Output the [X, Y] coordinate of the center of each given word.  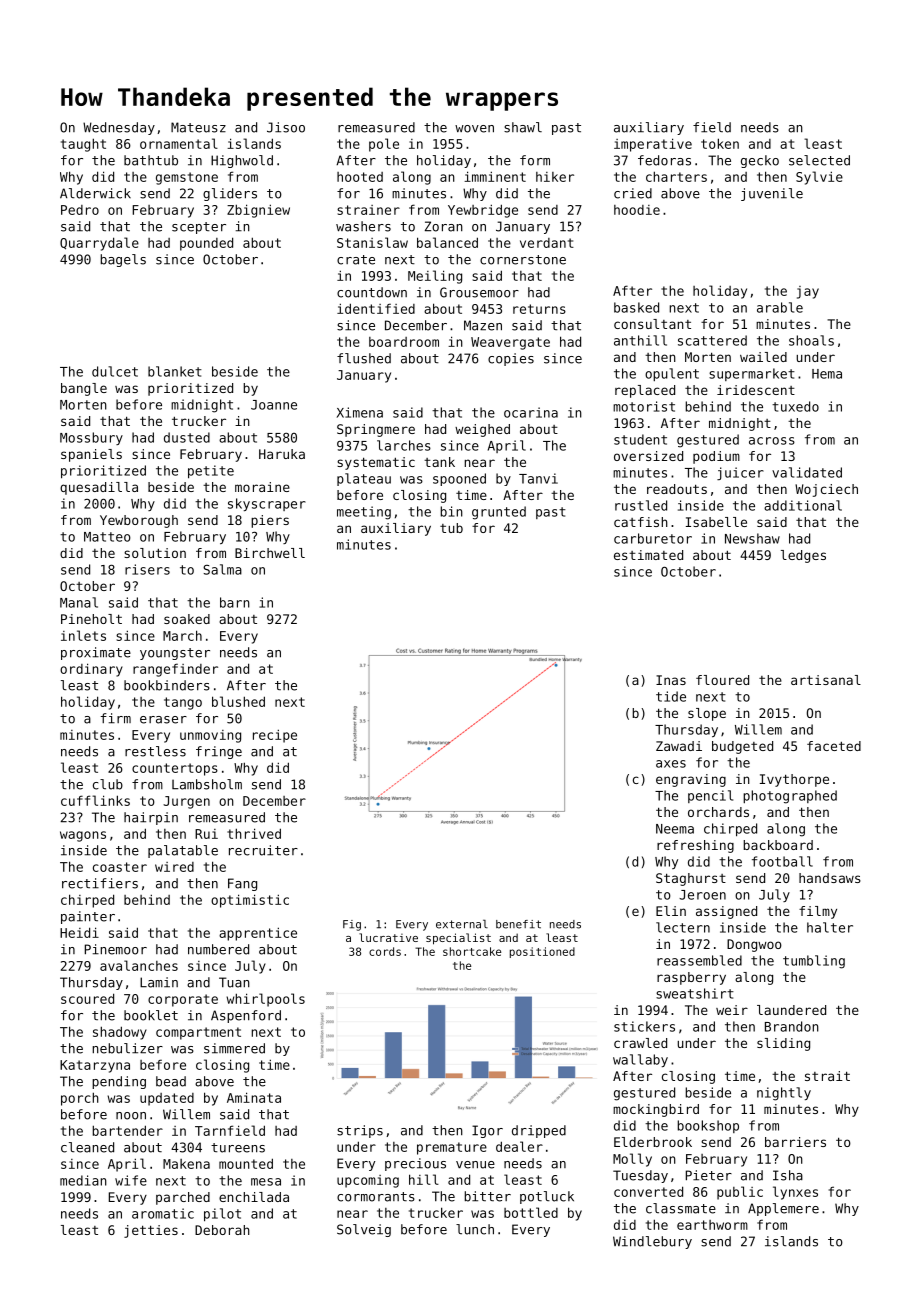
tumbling [814, 962]
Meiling [435, 277]
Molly [632, 1160]
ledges [803, 556]
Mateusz [198, 127]
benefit [518, 924]
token [720, 143]
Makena [186, 1164]
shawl [523, 127]
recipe [275, 736]
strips [360, 1131]
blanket [175, 371]
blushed [238, 701]
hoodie [637, 210]
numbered [218, 949]
